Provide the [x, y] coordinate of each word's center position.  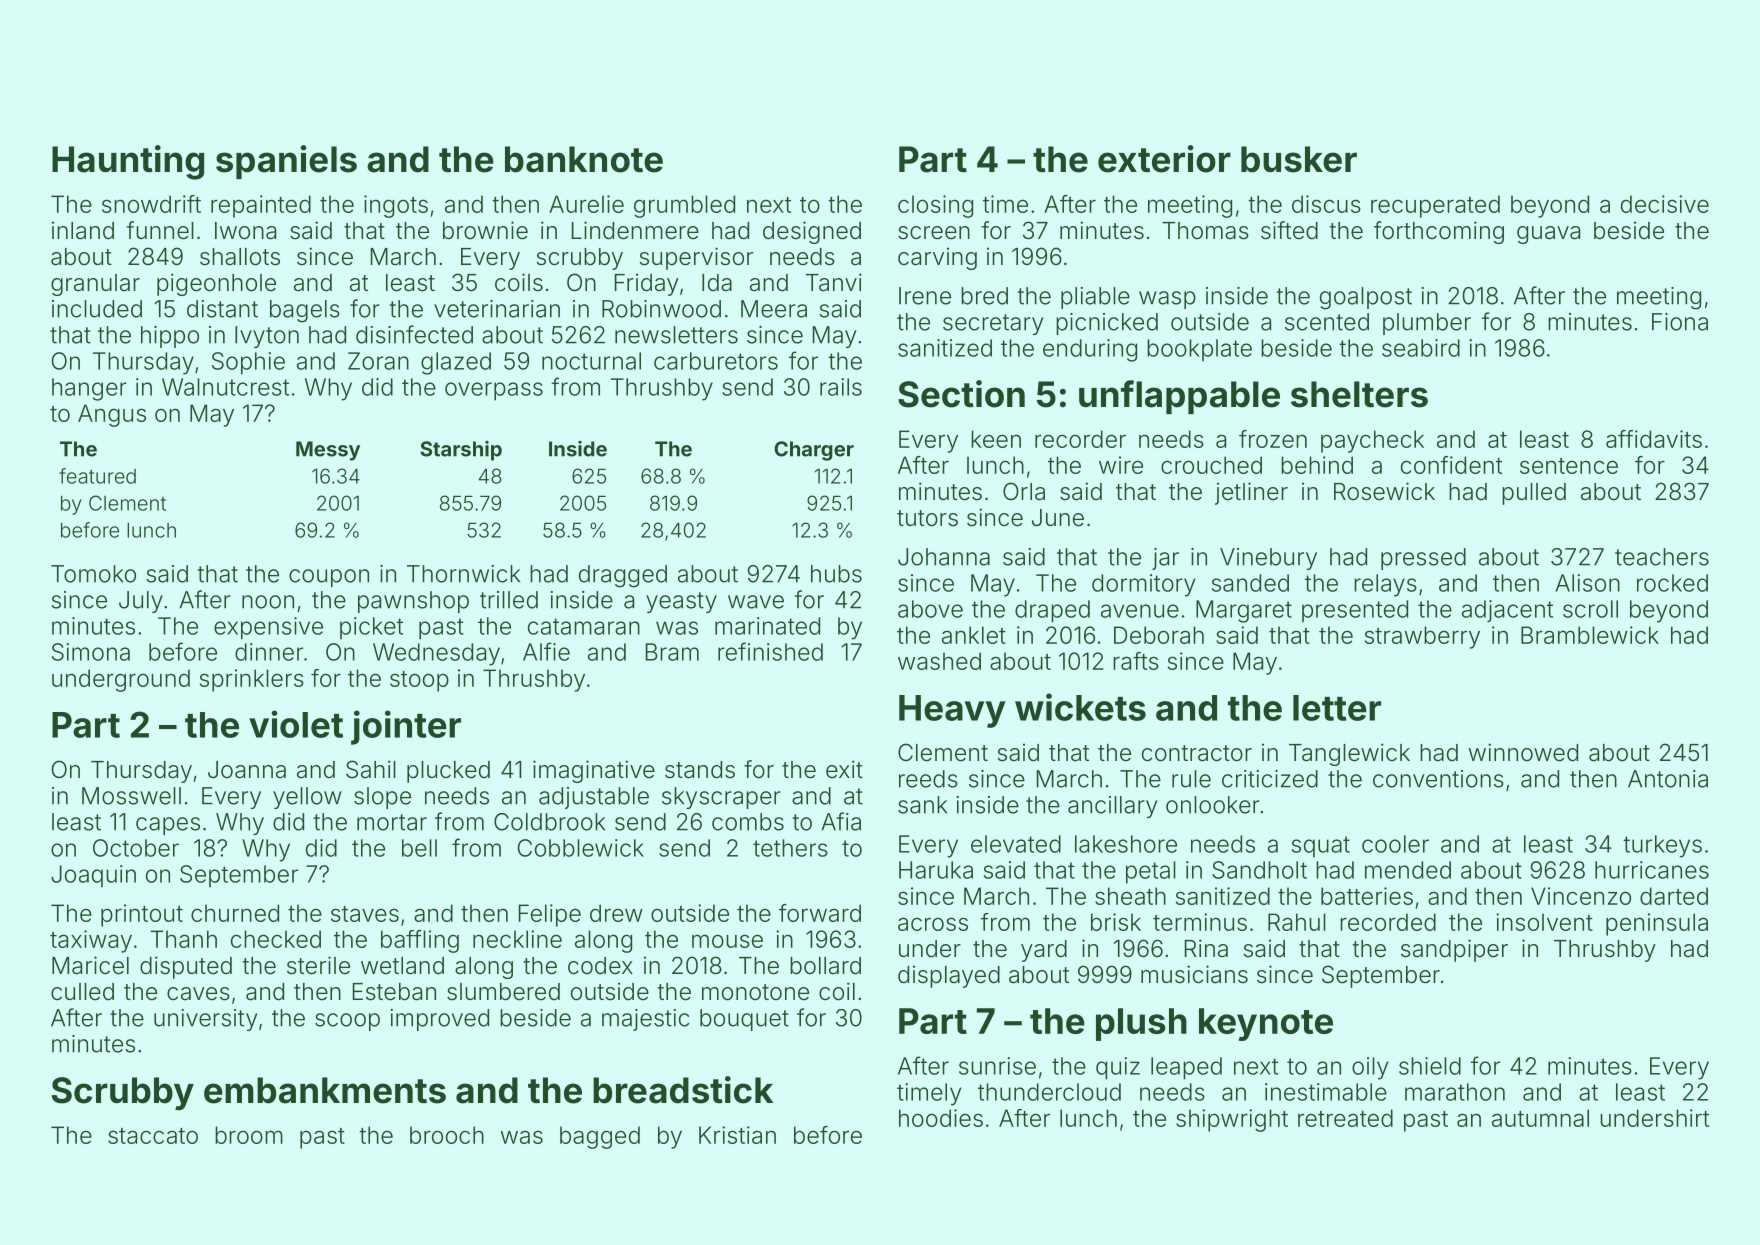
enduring [1090, 350]
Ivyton [267, 337]
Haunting [128, 162]
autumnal [1540, 1118]
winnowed [1523, 752]
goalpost [1366, 298]
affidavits [1654, 439]
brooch [447, 1135]
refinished [770, 651]
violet [296, 724]
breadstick [683, 1090]
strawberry [1422, 637]
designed [812, 232]
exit [844, 769]
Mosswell [131, 796]
